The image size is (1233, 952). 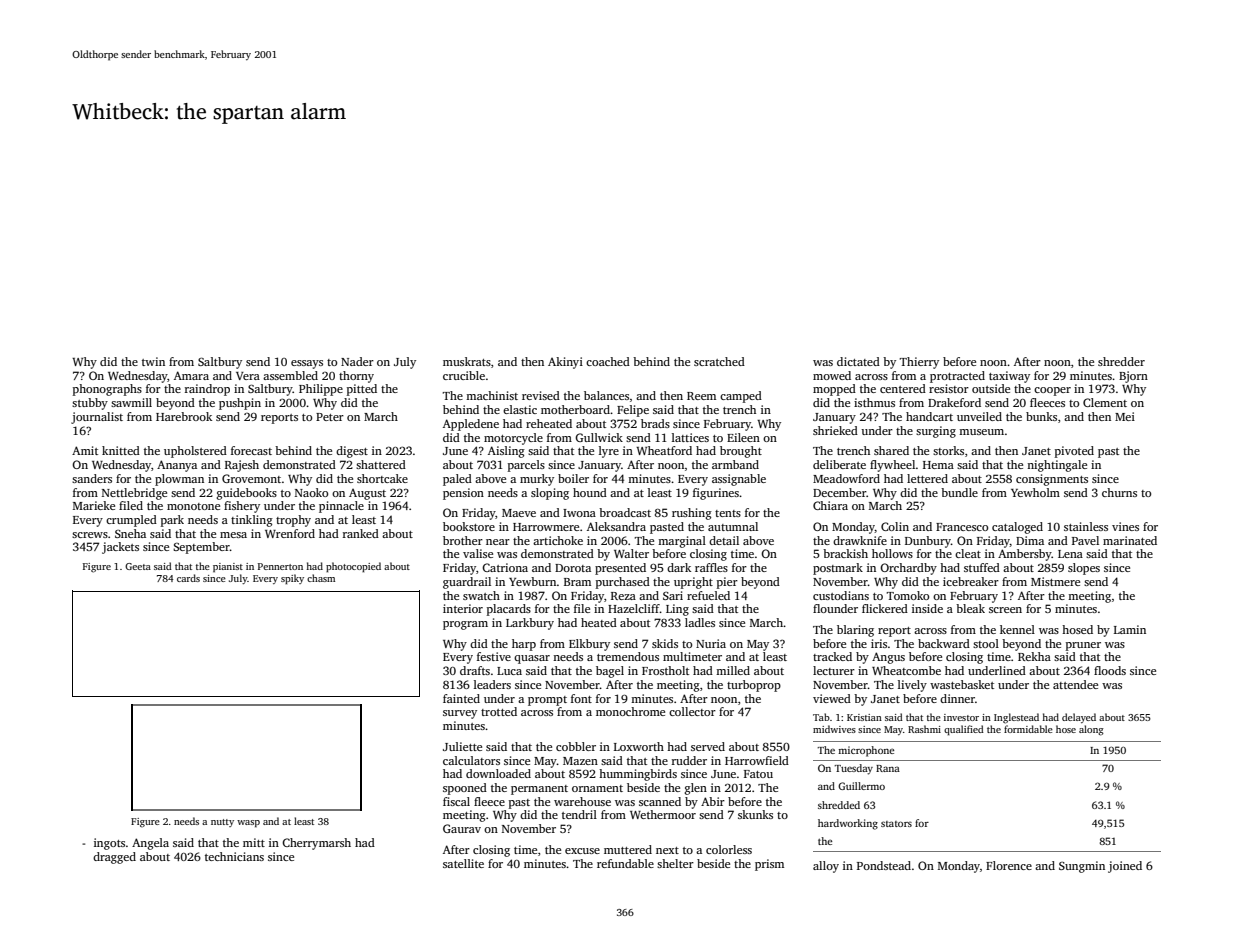 What do you see at coordinates (499, 711) in the document?
I see `trotted` at bounding box center [499, 711].
